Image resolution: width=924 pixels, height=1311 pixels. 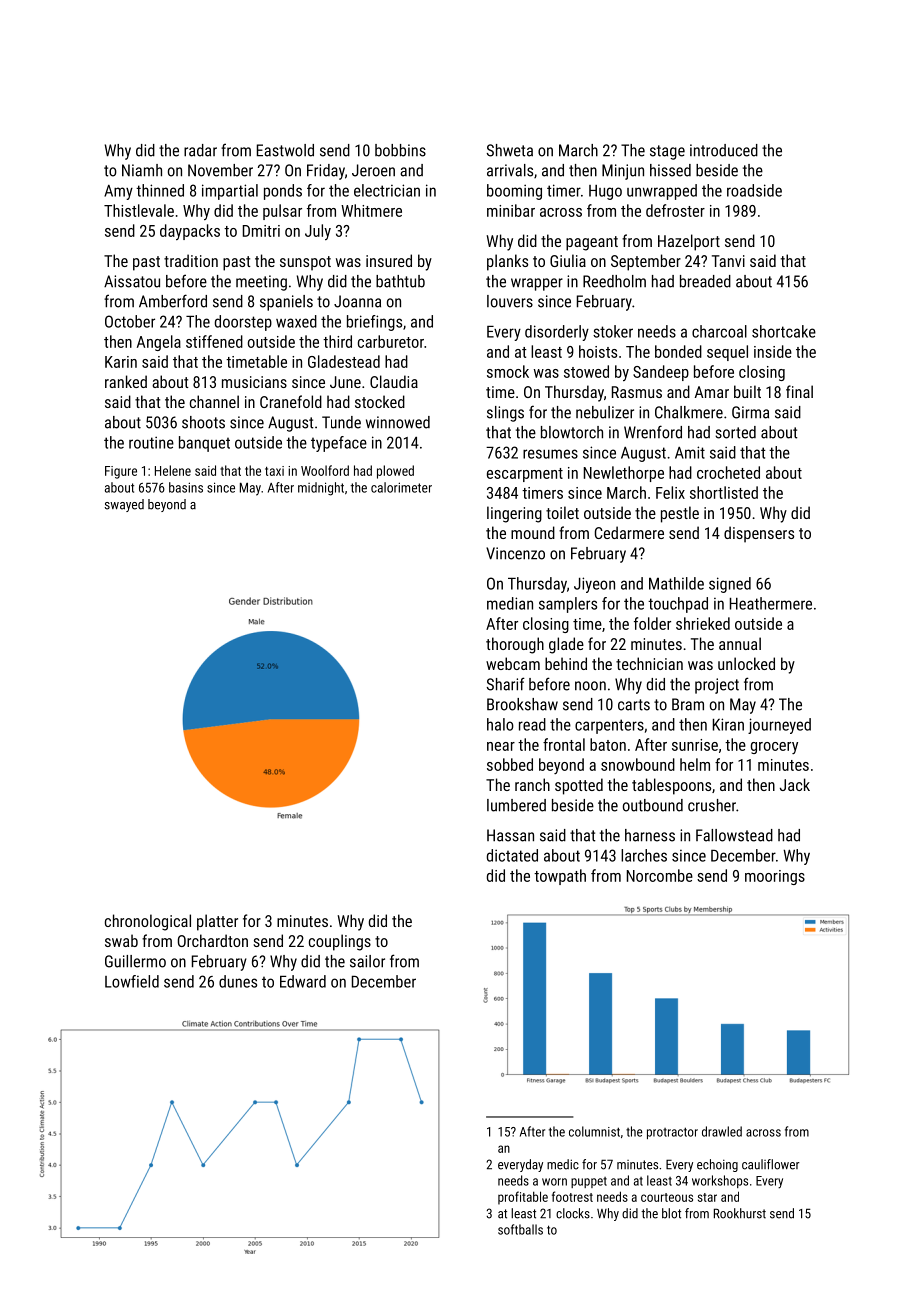 What do you see at coordinates (512, 855) in the image?
I see `dictated` at bounding box center [512, 855].
